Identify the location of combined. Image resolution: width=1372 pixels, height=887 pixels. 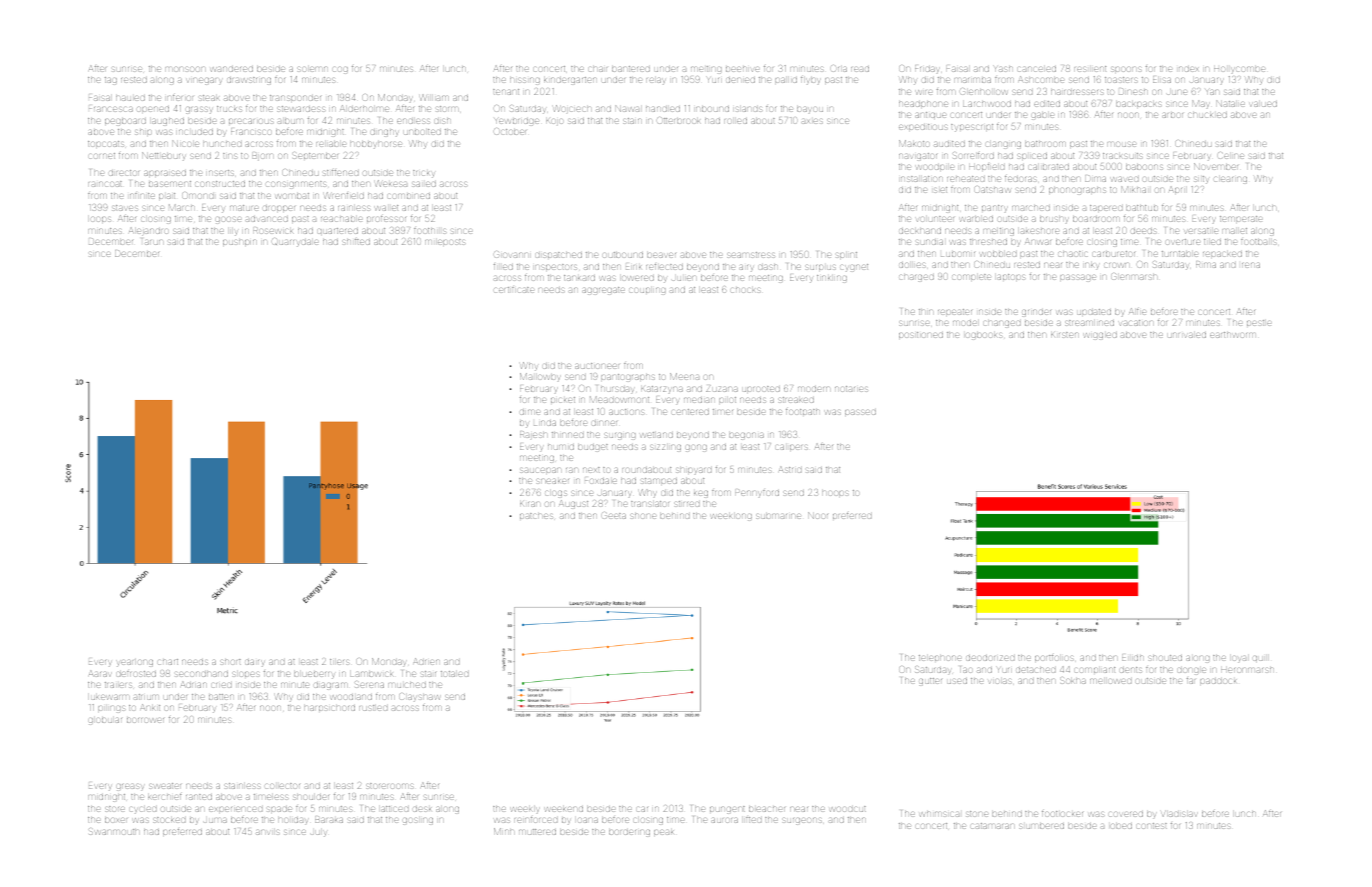
(409, 196).
